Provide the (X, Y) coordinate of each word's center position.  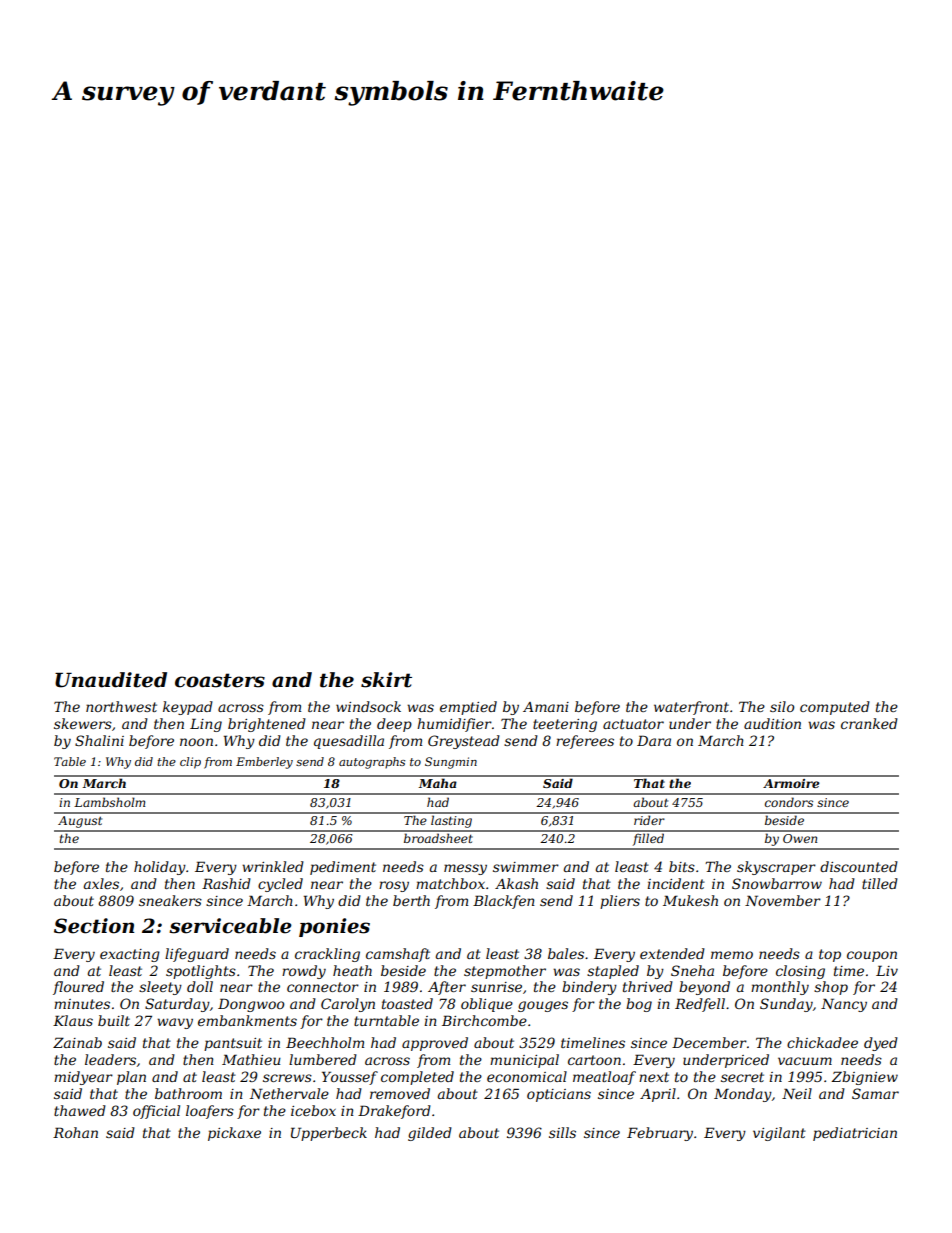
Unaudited (111, 680)
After (447, 988)
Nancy (844, 1005)
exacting (130, 955)
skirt (386, 680)
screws (287, 1078)
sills (562, 1132)
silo (782, 706)
